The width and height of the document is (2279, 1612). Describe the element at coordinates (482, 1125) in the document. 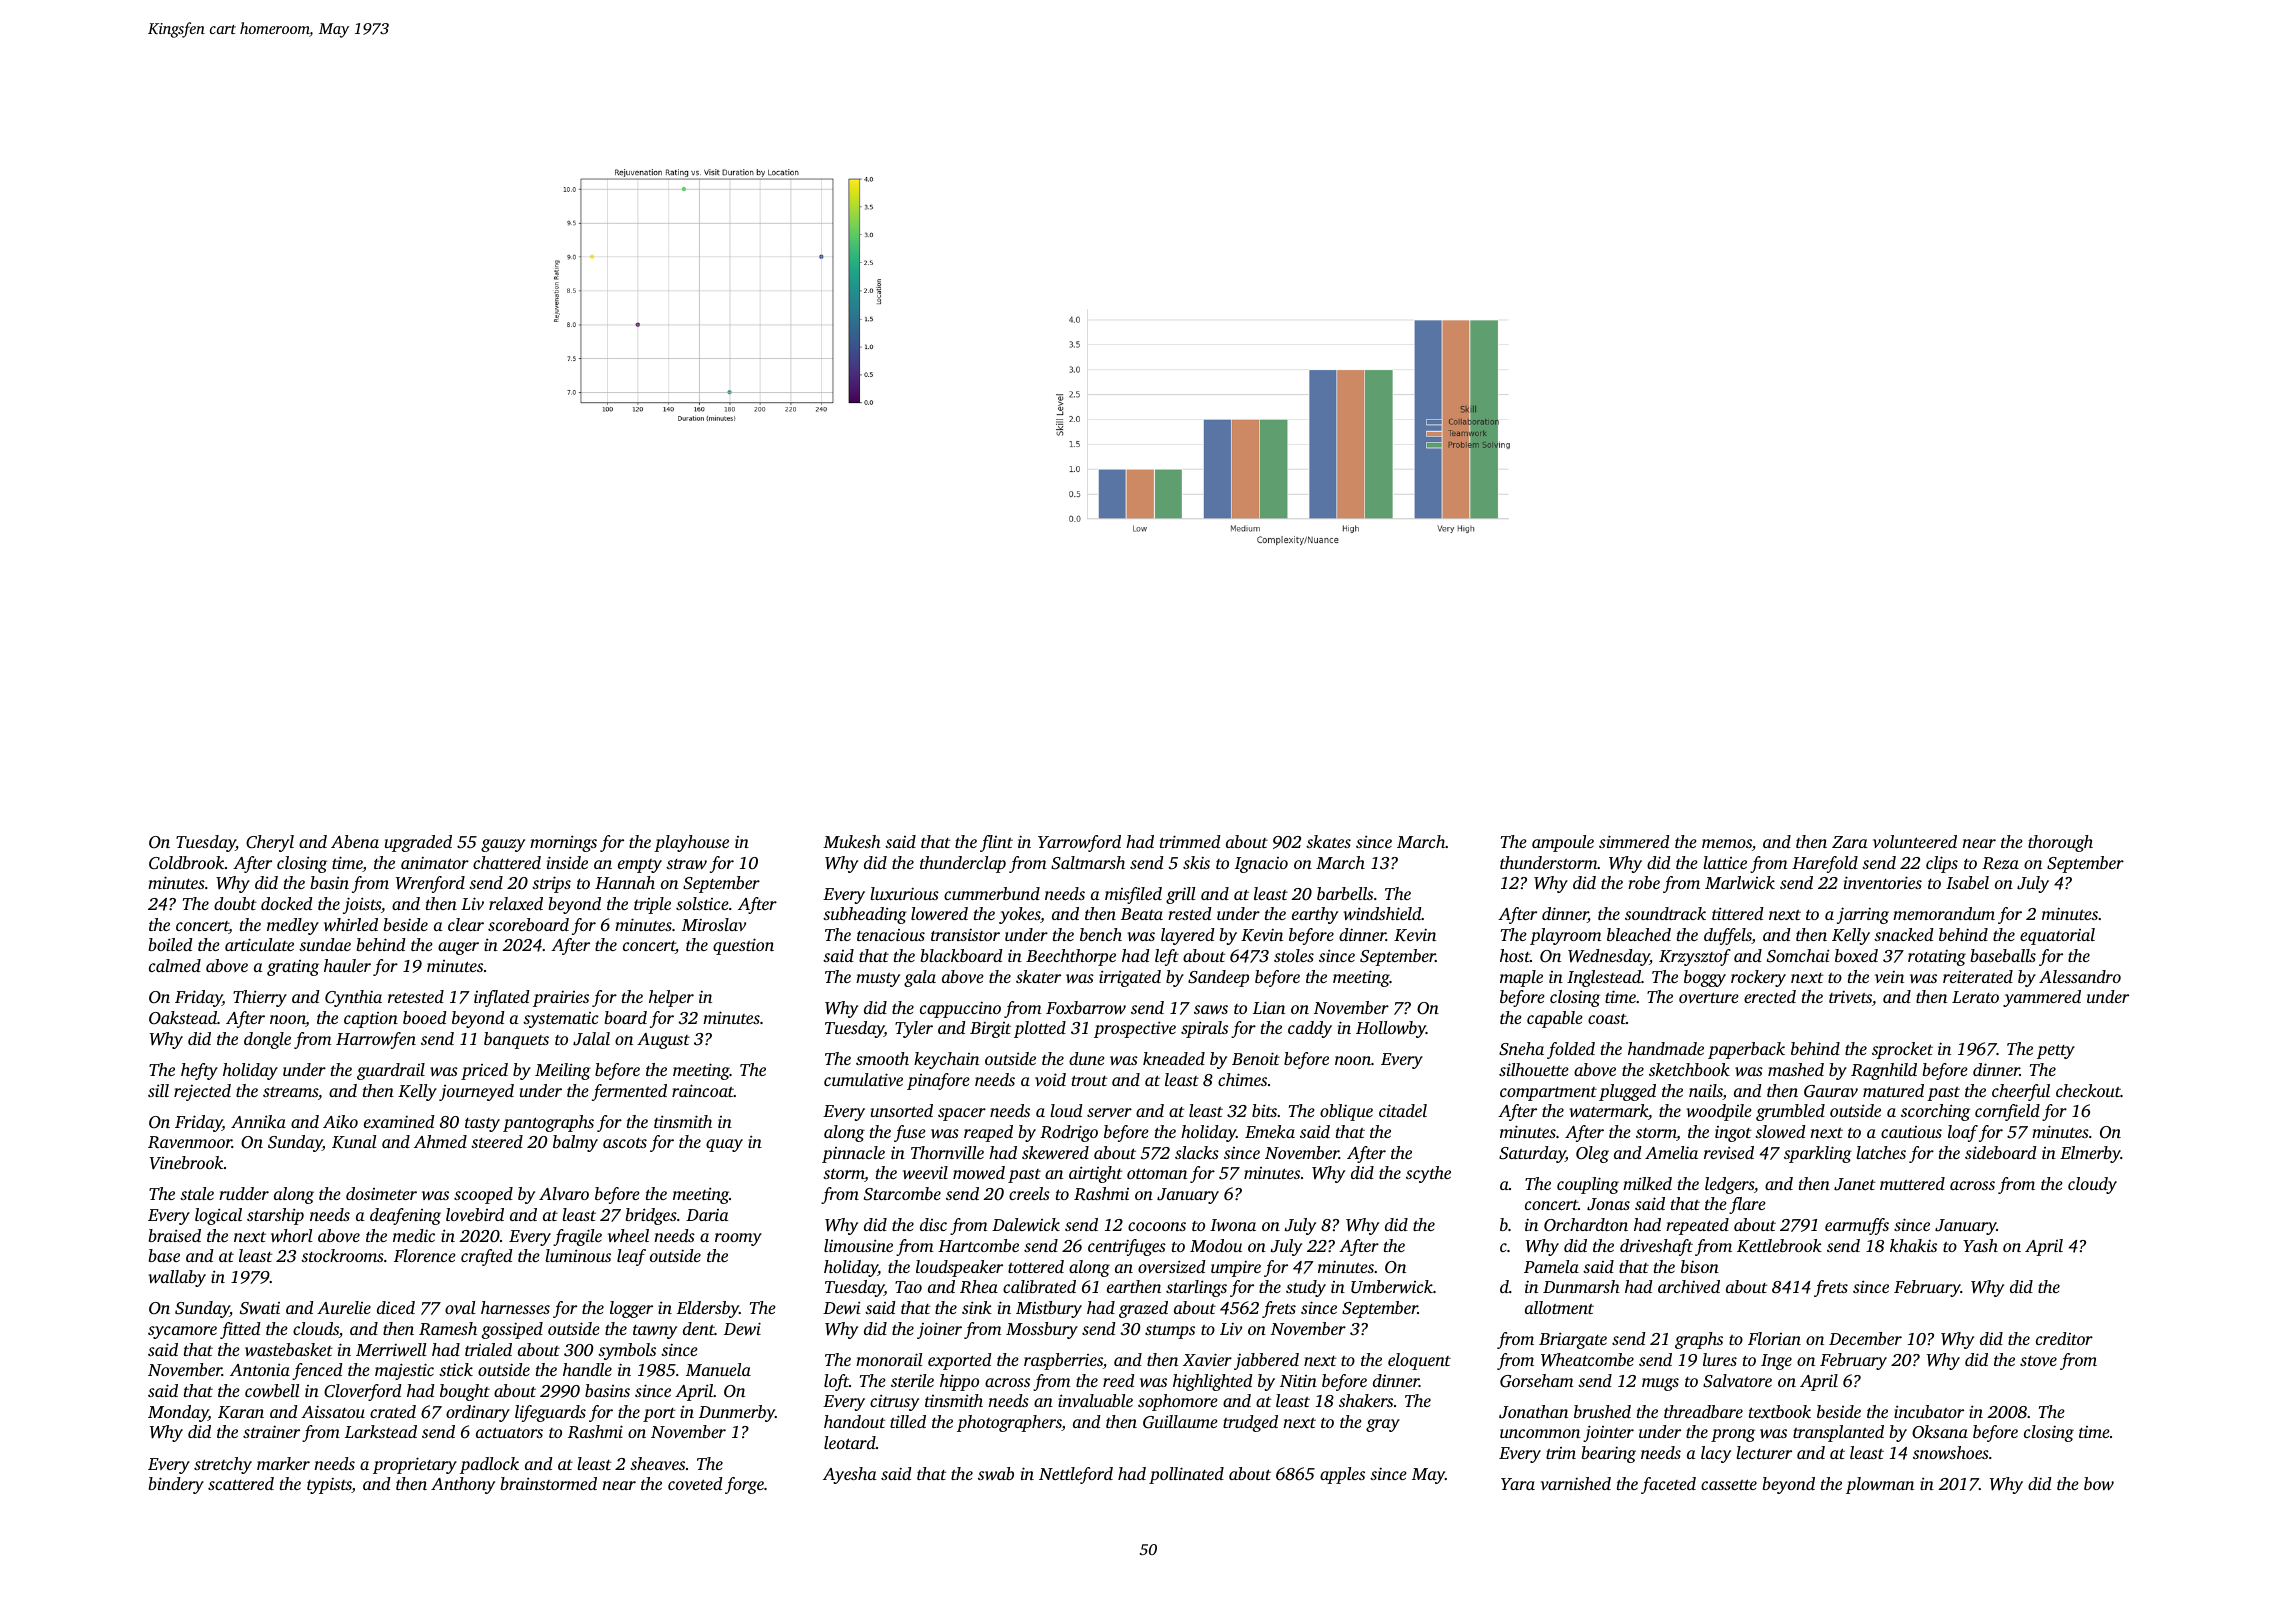

I see `tasty` at that location.
